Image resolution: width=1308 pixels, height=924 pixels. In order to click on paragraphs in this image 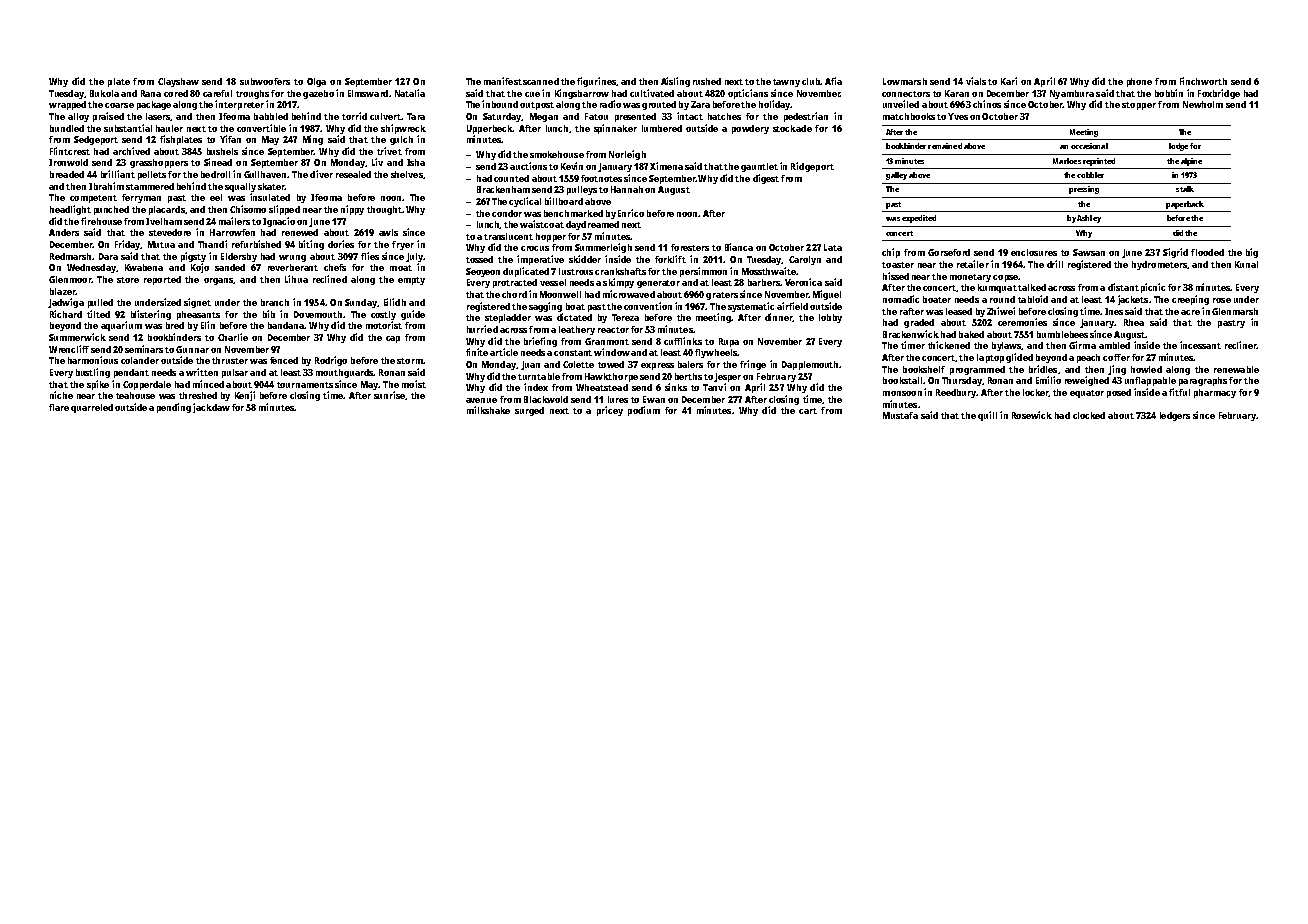, I will do `click(1203, 381)`.
